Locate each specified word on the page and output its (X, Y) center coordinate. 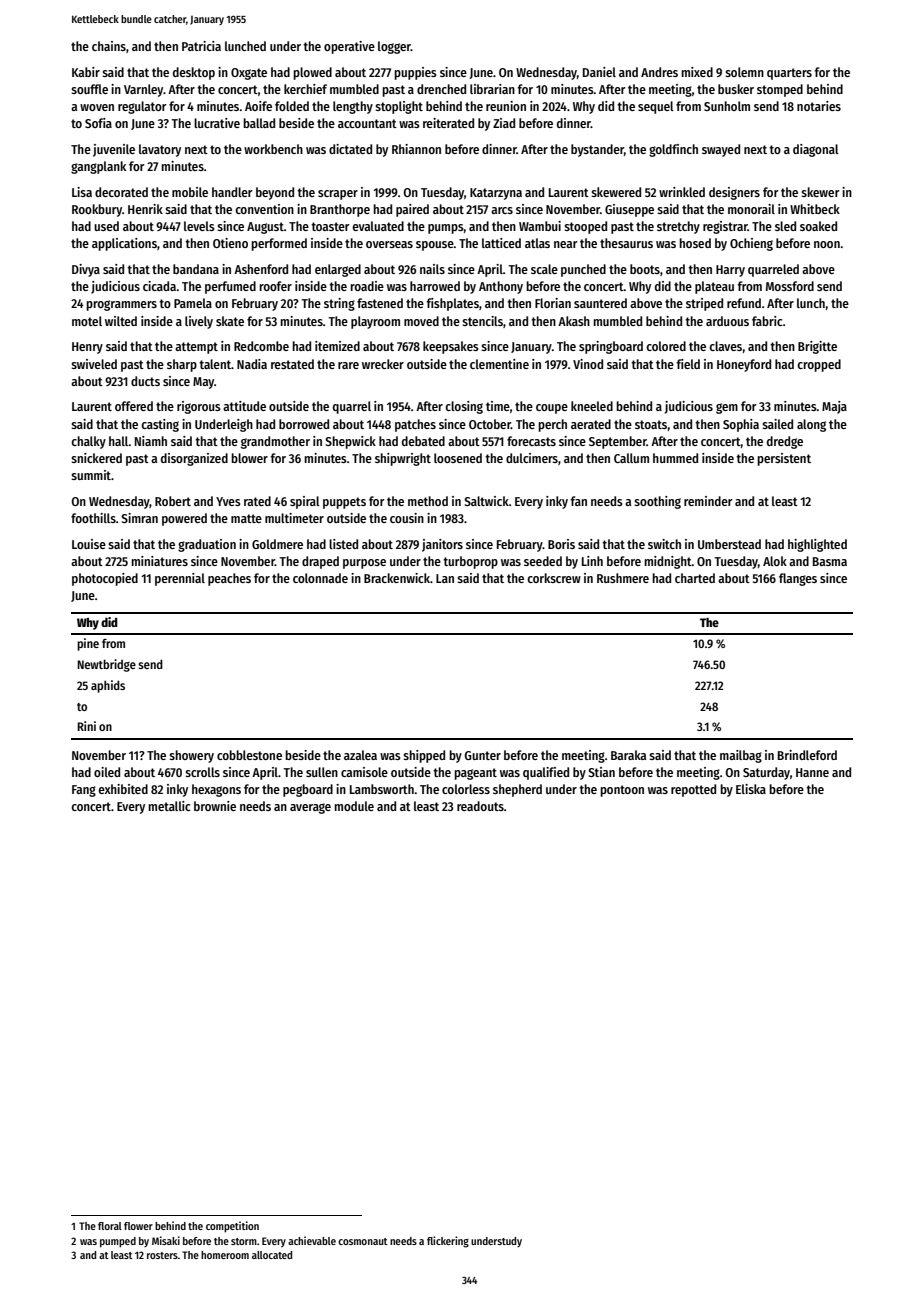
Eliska (751, 789)
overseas (389, 244)
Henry (87, 348)
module (354, 806)
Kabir (86, 72)
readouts (480, 806)
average (310, 808)
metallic (169, 806)
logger (394, 47)
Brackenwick (397, 578)
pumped (118, 1242)
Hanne (812, 772)
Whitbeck (815, 209)
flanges (798, 579)
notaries (819, 106)
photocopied (105, 579)
